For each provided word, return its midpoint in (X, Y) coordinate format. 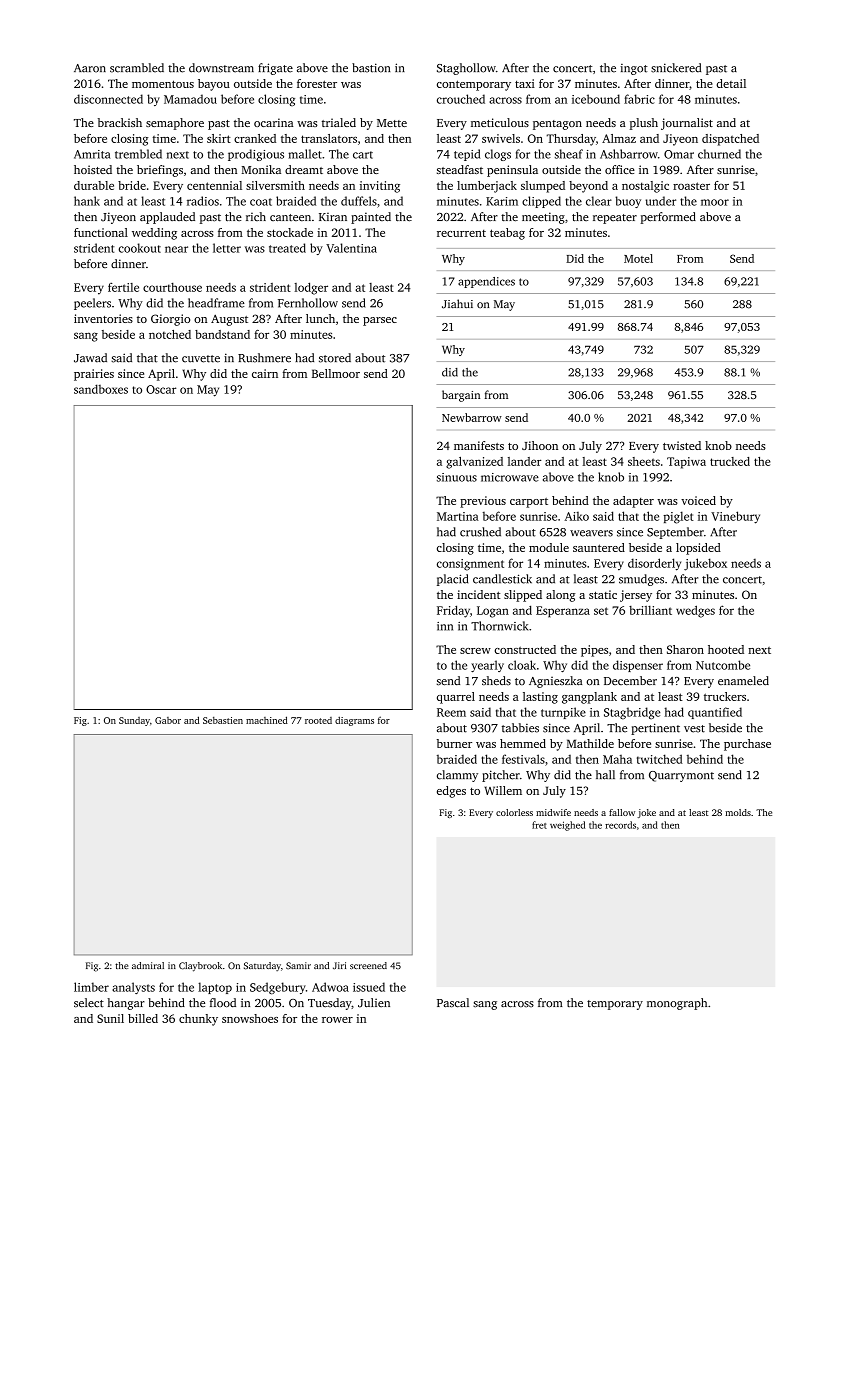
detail (731, 83)
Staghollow (466, 69)
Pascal (453, 1003)
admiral (148, 965)
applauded (167, 218)
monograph (677, 1004)
